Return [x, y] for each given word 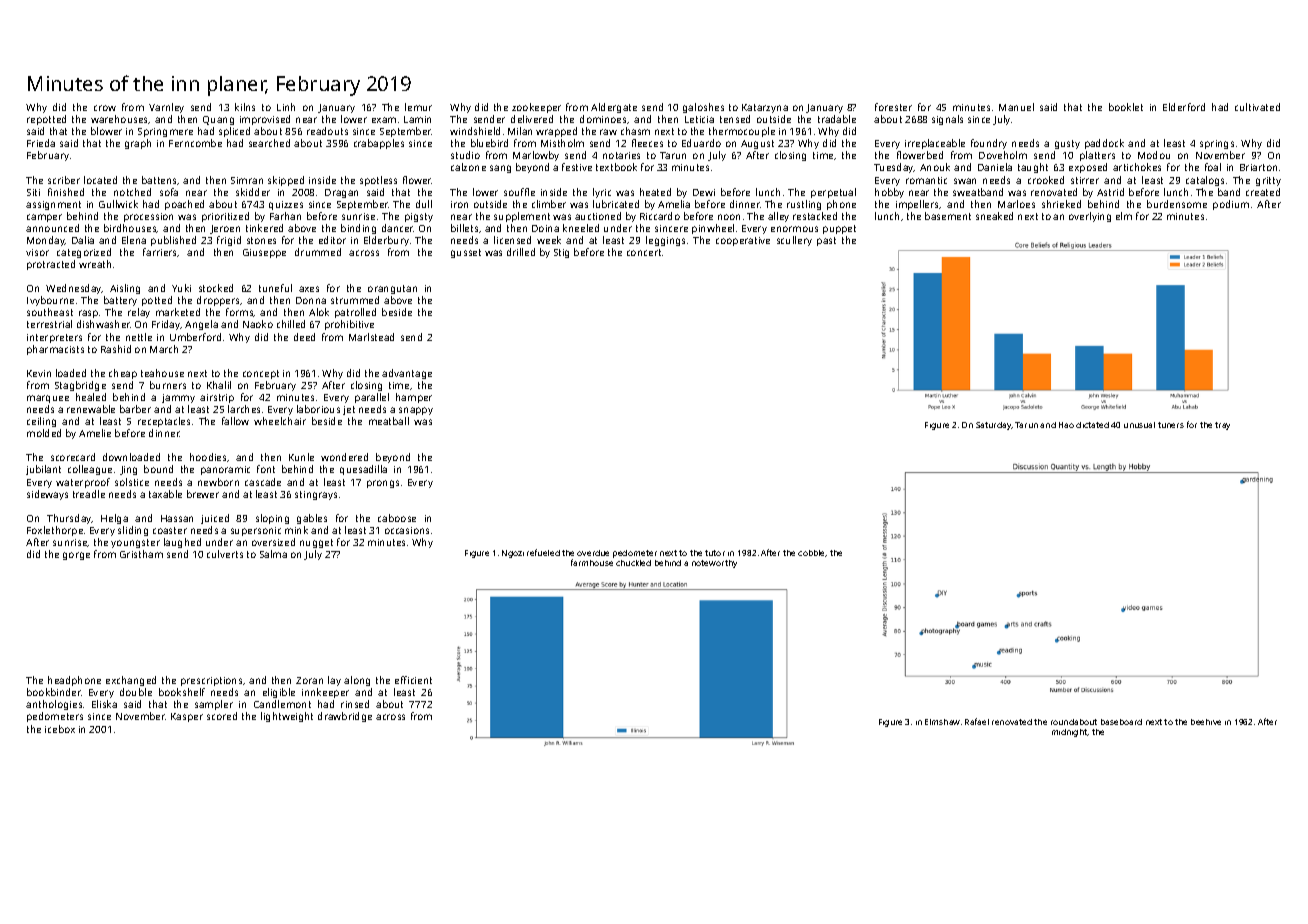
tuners [1171, 425]
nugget [316, 543]
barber [135, 409]
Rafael [977, 721]
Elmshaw [942, 722]
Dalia [83, 240]
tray [1222, 426]
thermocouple [742, 132]
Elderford [1184, 107]
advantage [407, 374]
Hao [1066, 425]
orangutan [392, 289]
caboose [397, 518]
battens [160, 180]
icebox [60, 729]
